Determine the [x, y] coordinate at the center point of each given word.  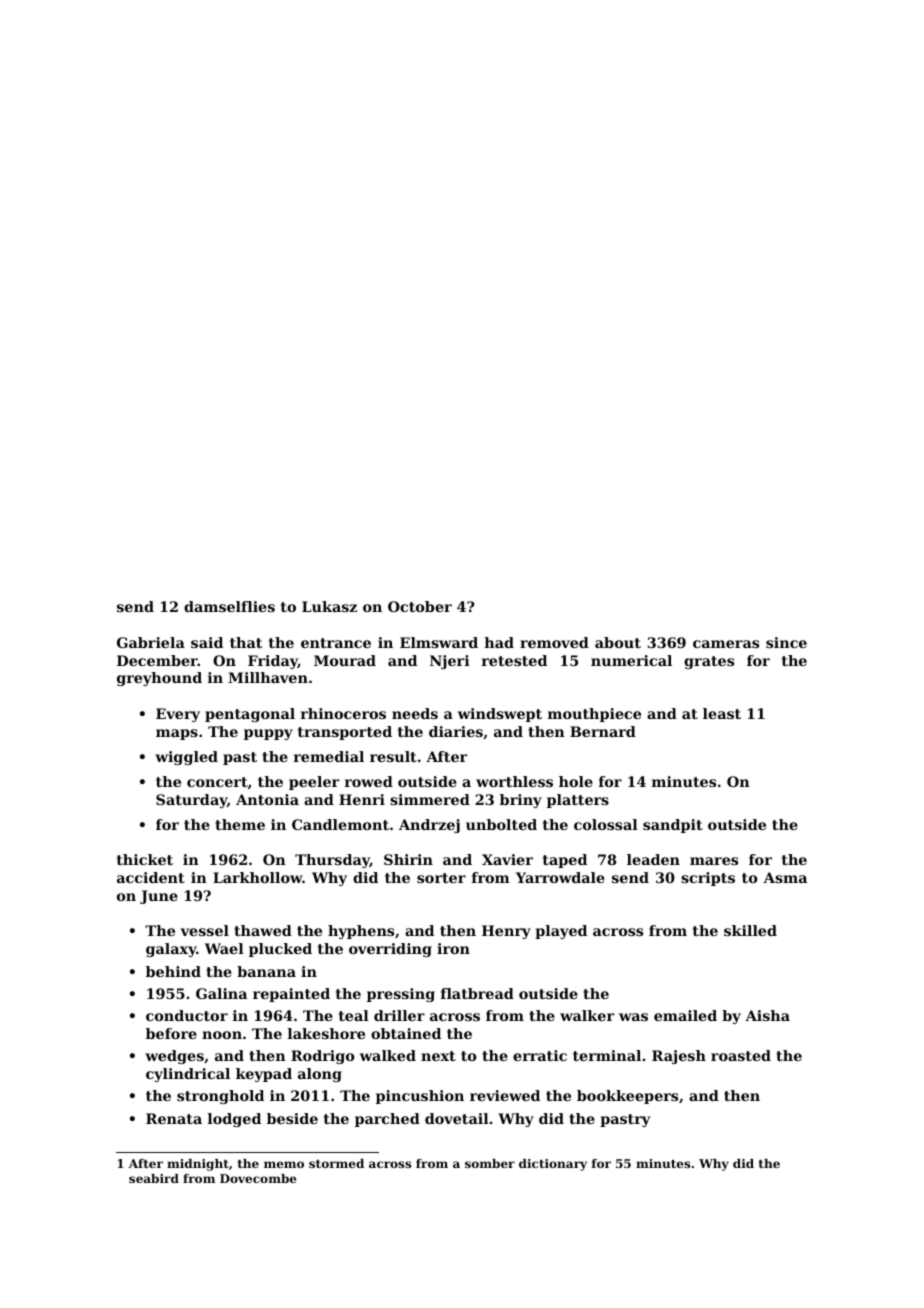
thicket [145, 859]
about [618, 642]
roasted [741, 1055]
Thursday [332, 861]
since [786, 642]
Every [178, 715]
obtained [406, 1033]
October [420, 606]
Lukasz [329, 606]
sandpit [673, 826]
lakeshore [326, 1033]
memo [284, 1164]
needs [415, 713]
